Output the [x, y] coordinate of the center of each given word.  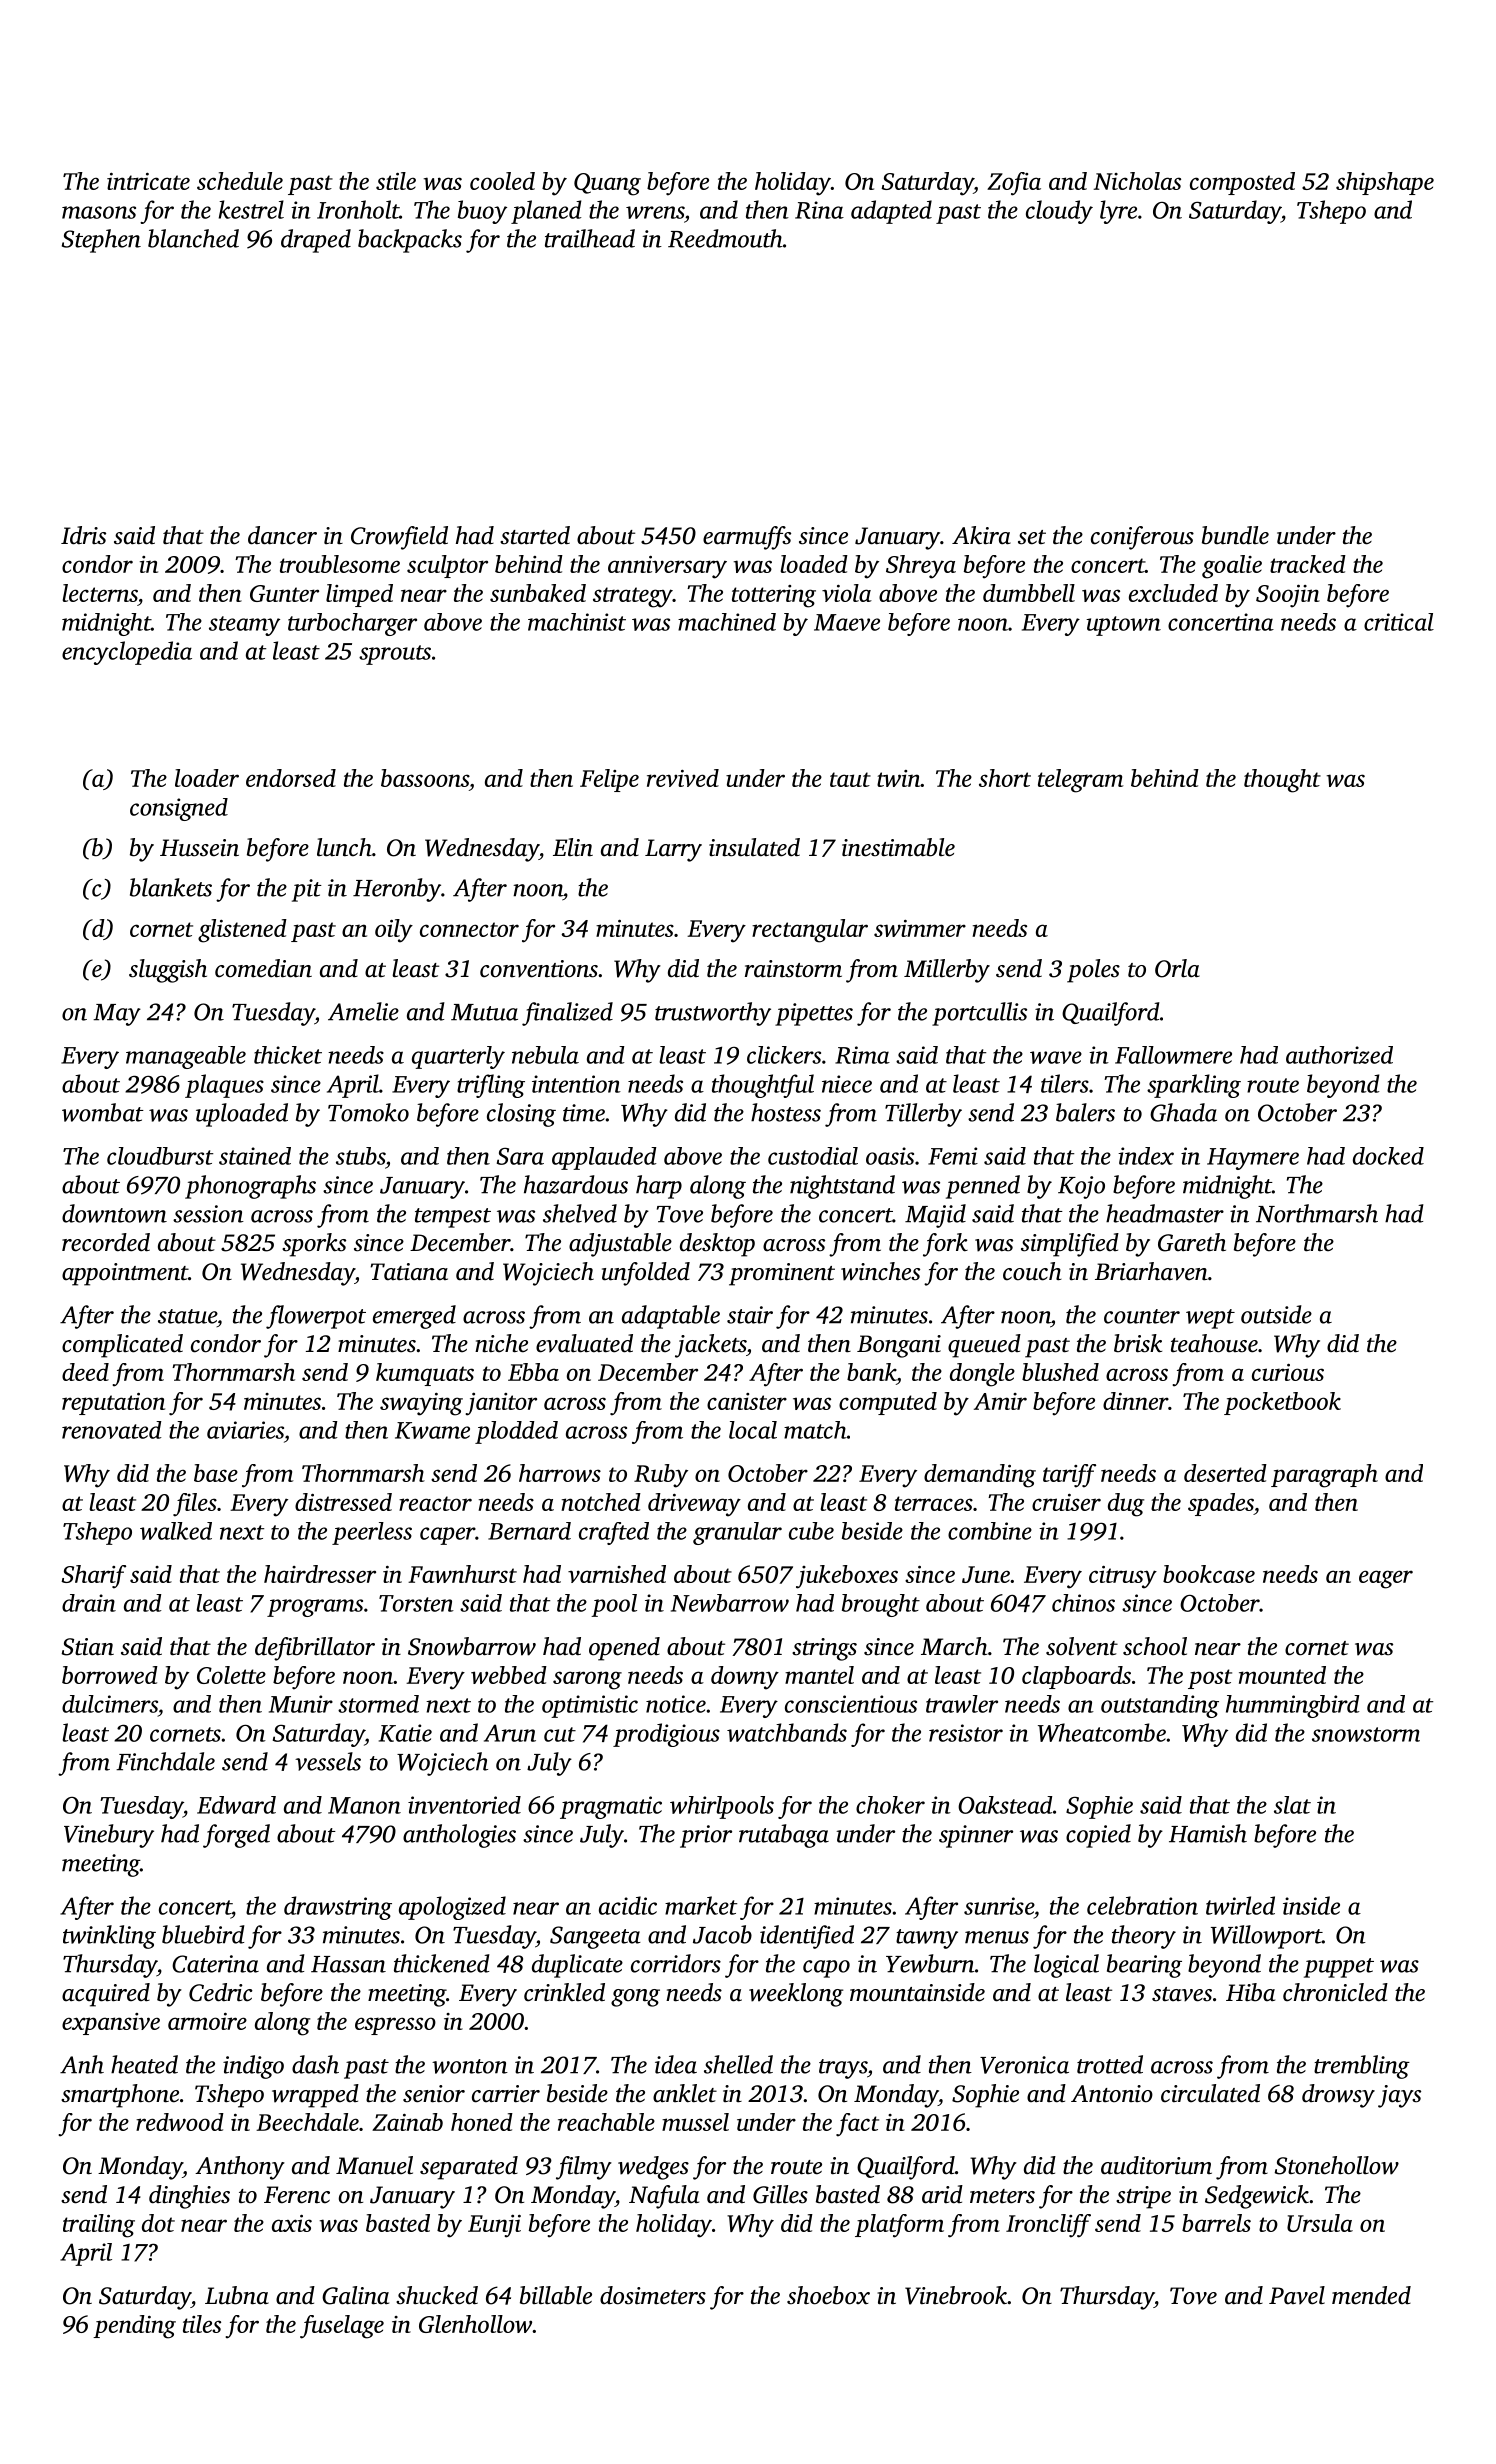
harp [659, 1187]
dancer [282, 535]
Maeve [847, 622]
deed [85, 1372]
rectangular [810, 931]
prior [706, 1836]
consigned [179, 809]
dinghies [189, 2197]
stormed [378, 1704]
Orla [1177, 968]
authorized [1339, 1055]
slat [1292, 1805]
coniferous [1142, 538]
